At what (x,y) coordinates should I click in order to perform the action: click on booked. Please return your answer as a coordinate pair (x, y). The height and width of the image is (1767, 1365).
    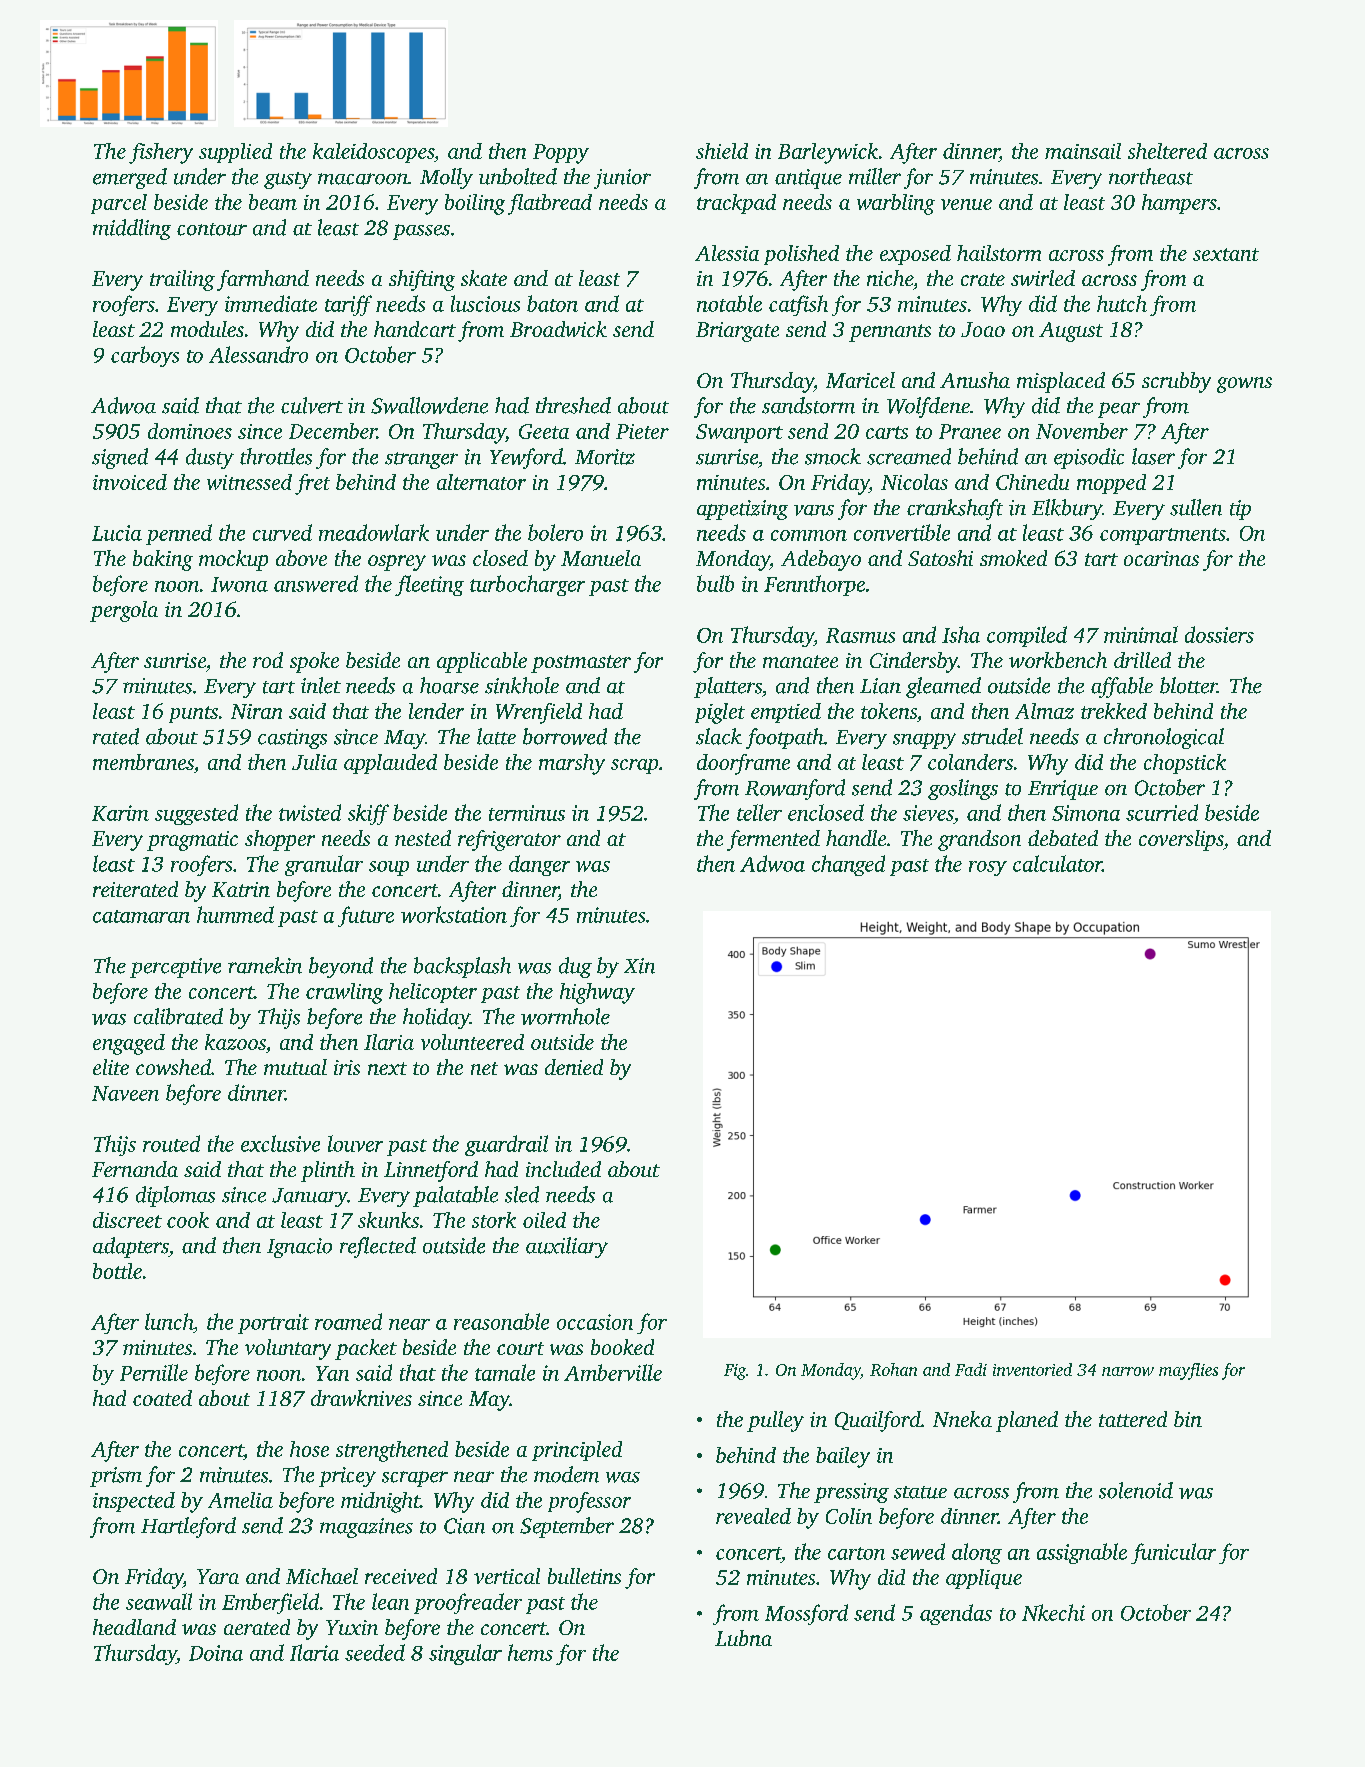
    Looking at the image, I should click on (622, 1347).
